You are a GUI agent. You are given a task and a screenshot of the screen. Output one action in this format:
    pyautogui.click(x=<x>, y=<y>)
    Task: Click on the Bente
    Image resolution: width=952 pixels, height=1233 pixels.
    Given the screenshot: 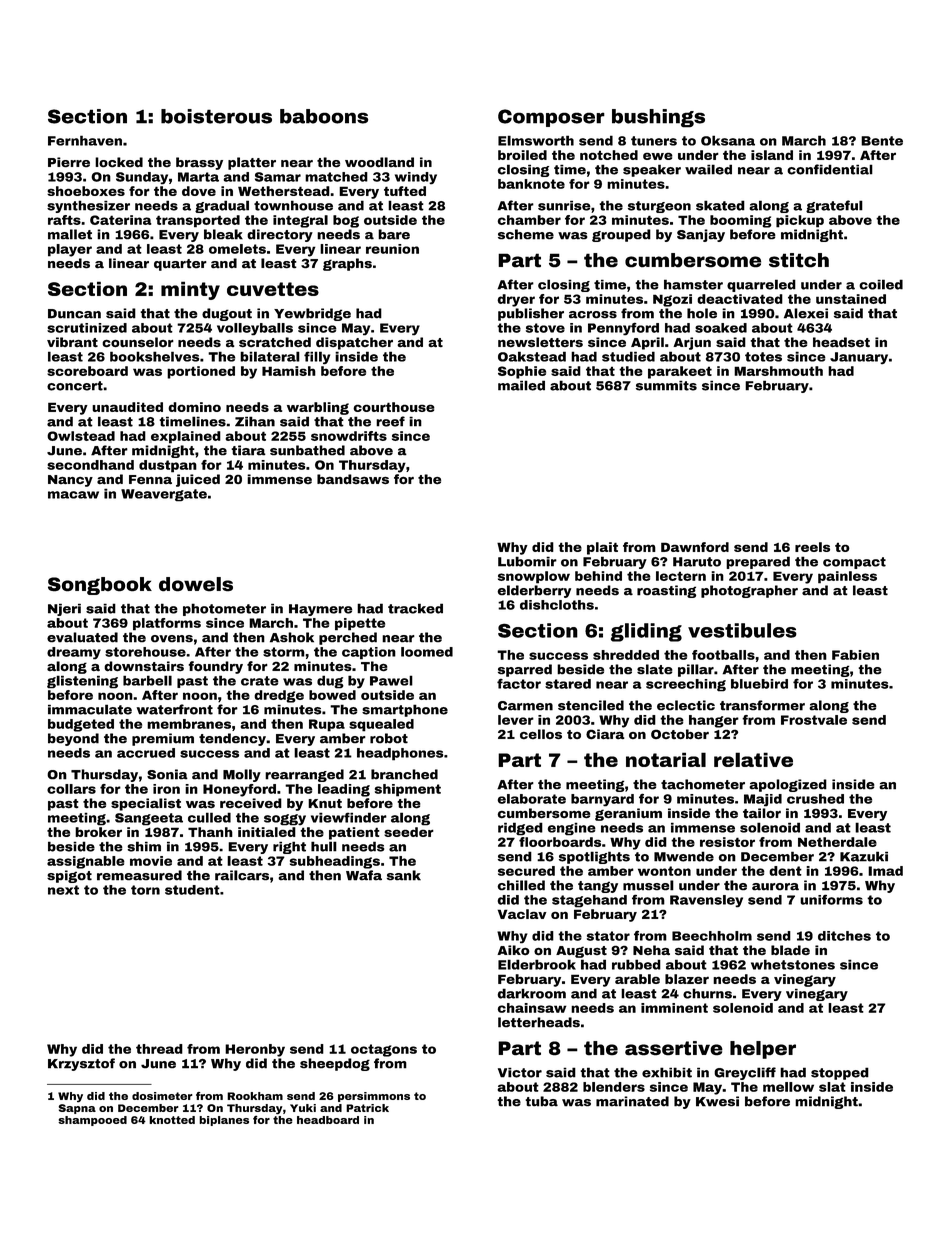 What is the action you would take?
    pyautogui.click(x=882, y=141)
